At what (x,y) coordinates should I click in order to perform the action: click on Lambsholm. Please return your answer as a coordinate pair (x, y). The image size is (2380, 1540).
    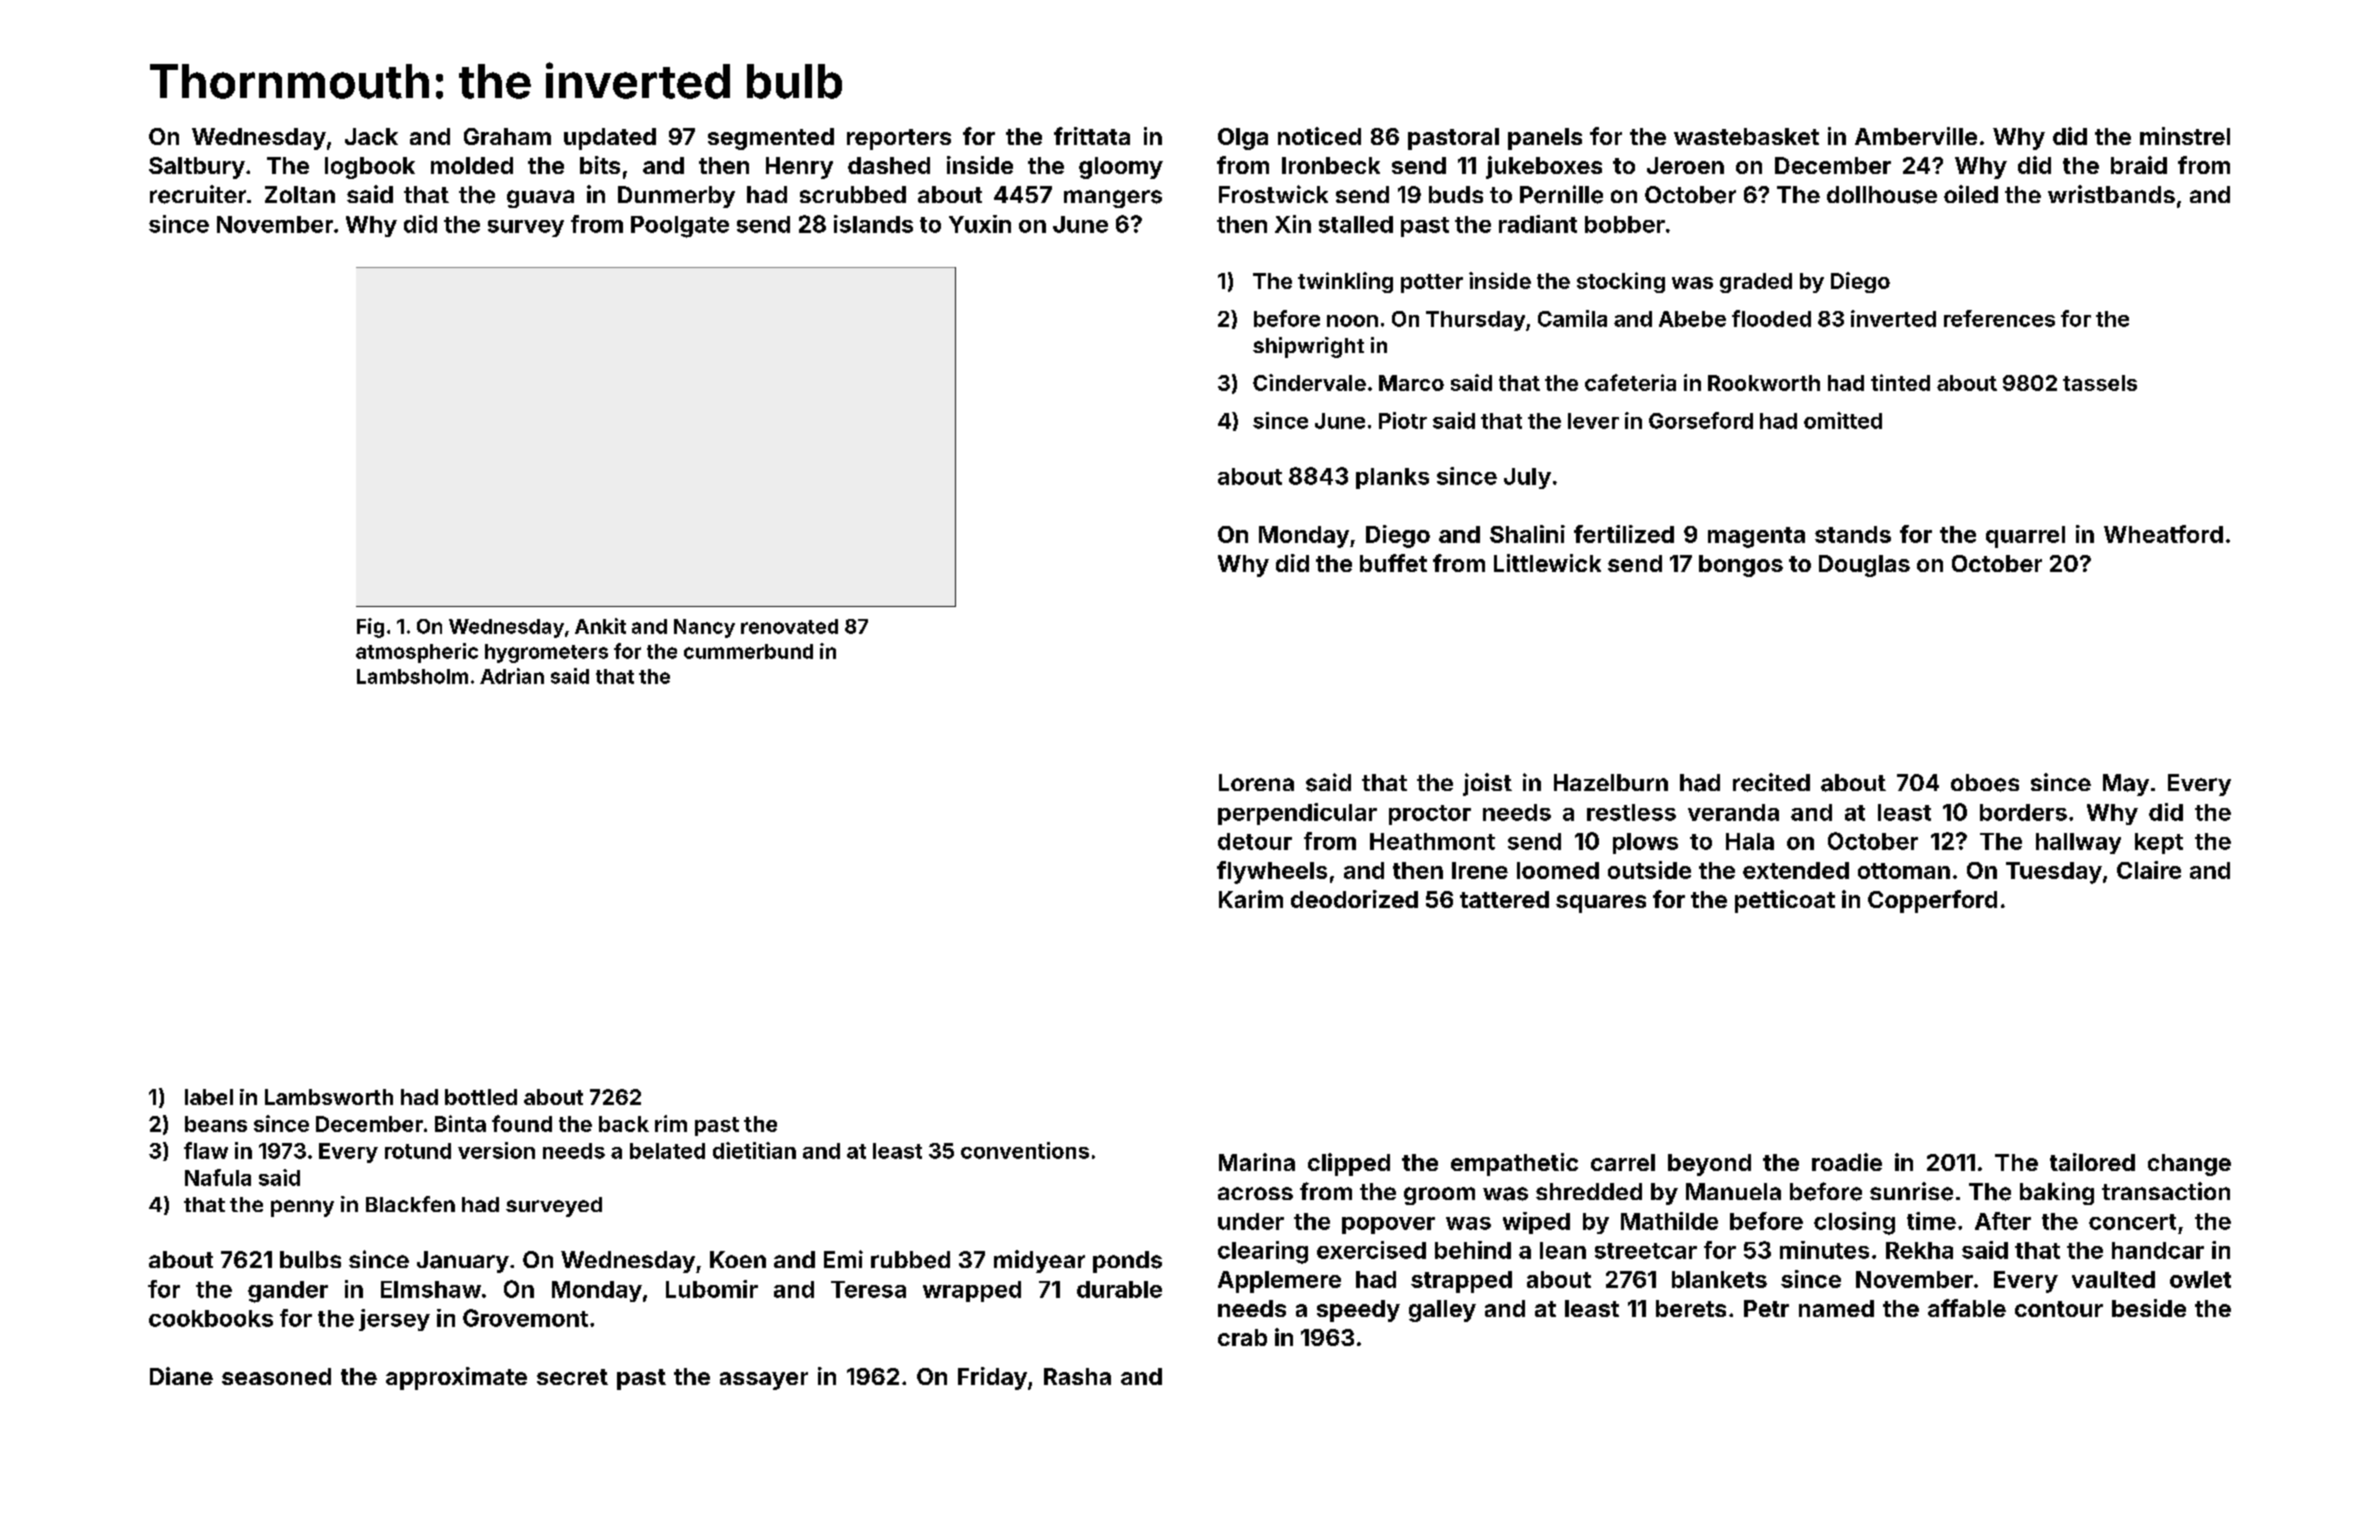
    Looking at the image, I should click on (412, 676).
